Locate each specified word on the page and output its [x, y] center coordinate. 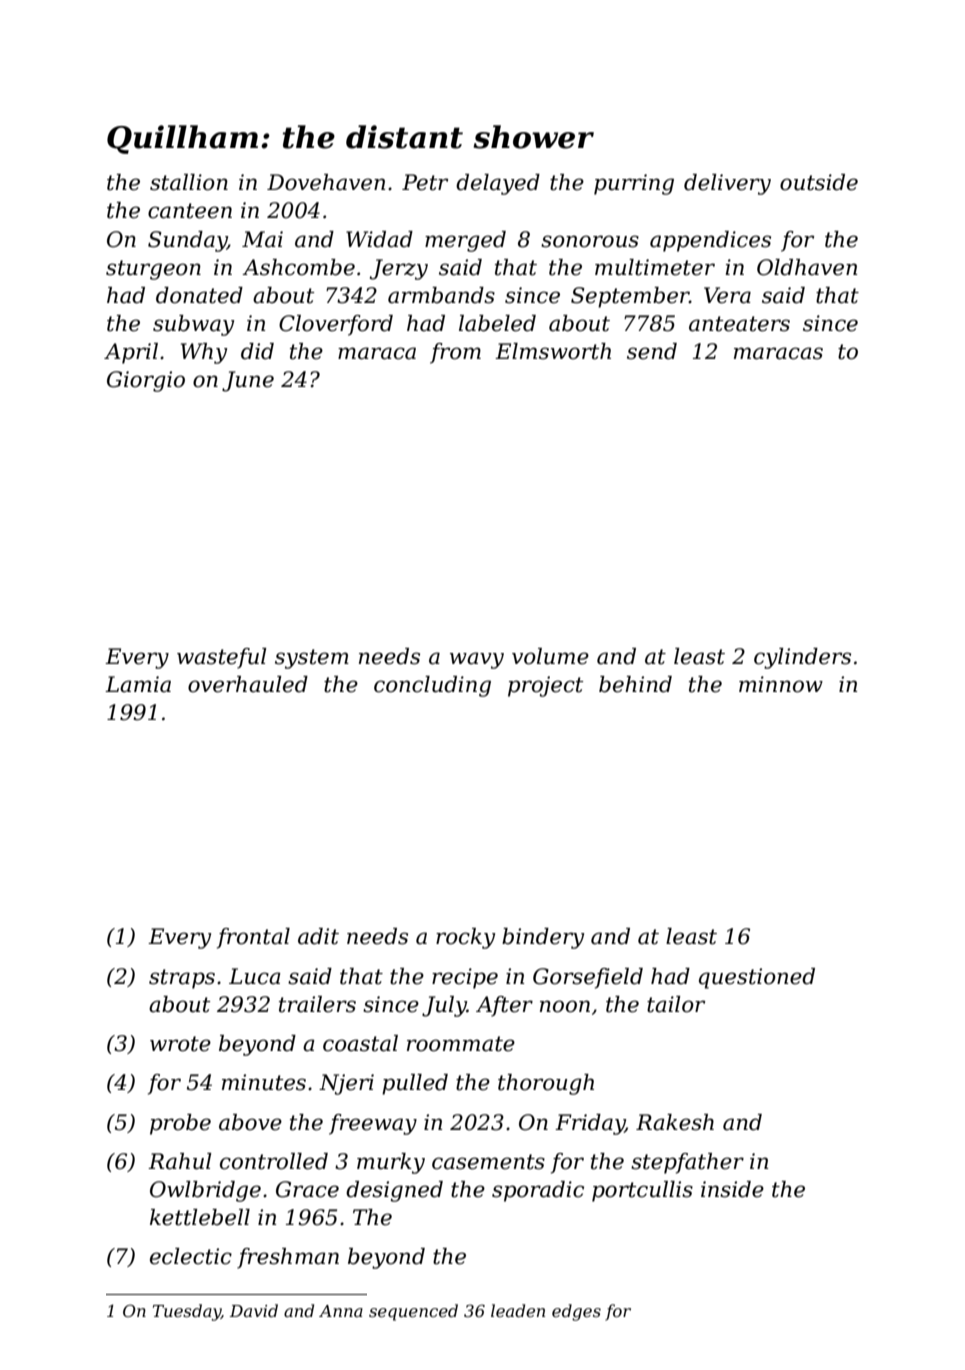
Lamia [138, 684]
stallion [189, 182]
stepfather [687, 1163]
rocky [465, 938]
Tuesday [187, 1312]
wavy [477, 660]
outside [819, 182]
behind [635, 684]
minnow [781, 684]
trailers [317, 1004]
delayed [498, 184]
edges [576, 1312]
